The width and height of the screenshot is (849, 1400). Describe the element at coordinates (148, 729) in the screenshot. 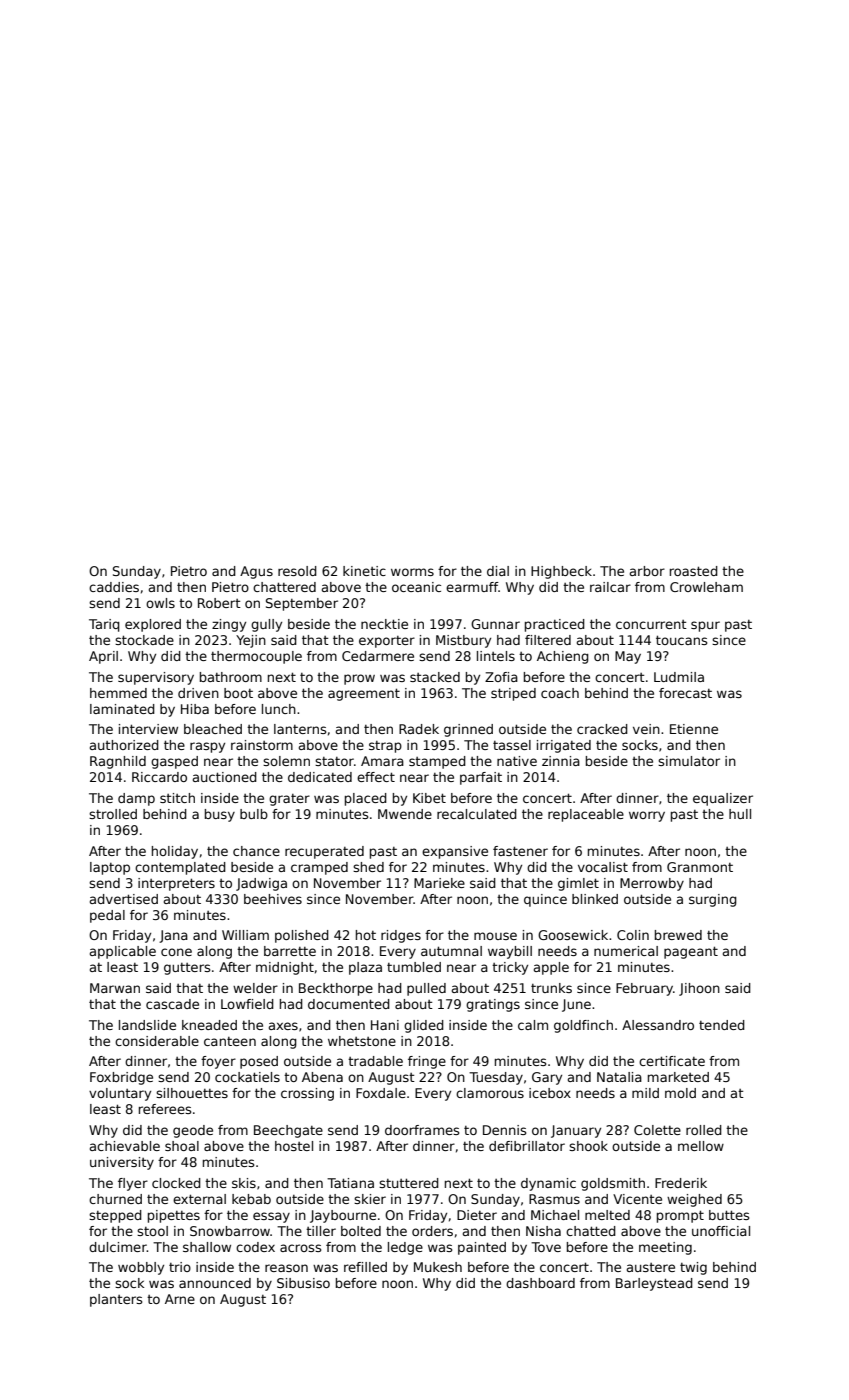

I see `interview` at that location.
